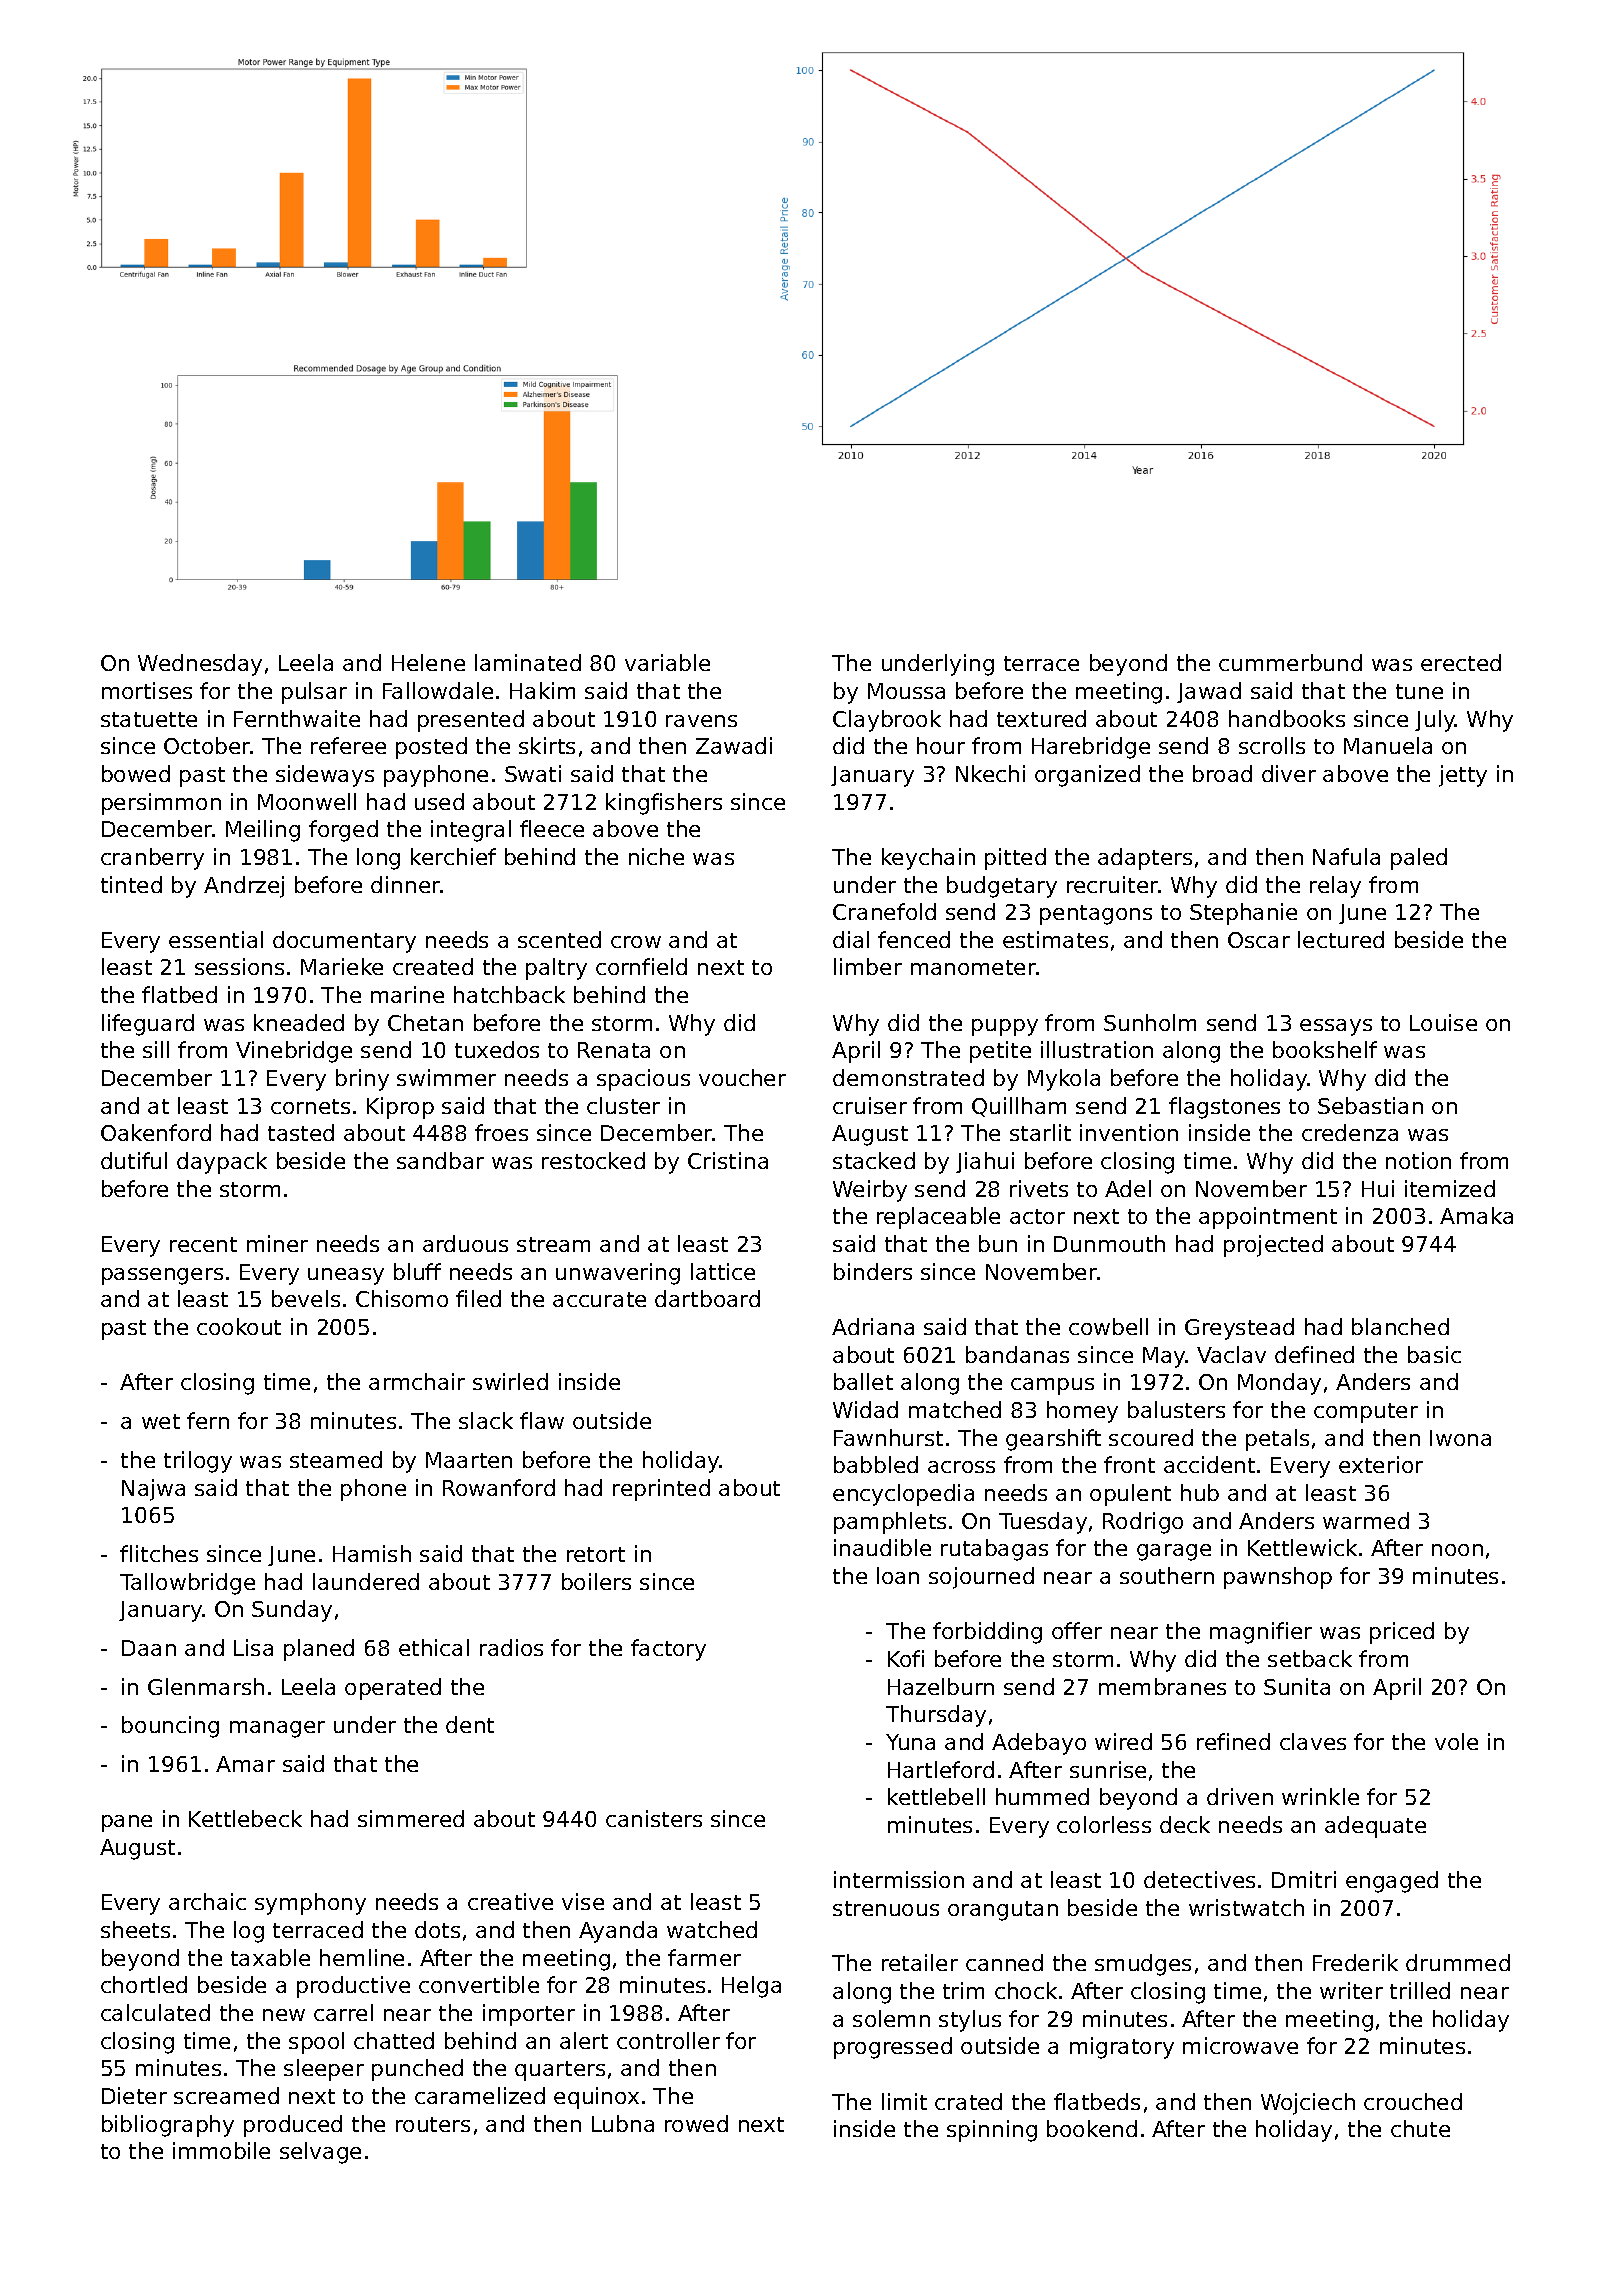 The width and height of the document is (1620, 2292). What do you see at coordinates (1457, 1550) in the document?
I see `noon` at bounding box center [1457, 1550].
